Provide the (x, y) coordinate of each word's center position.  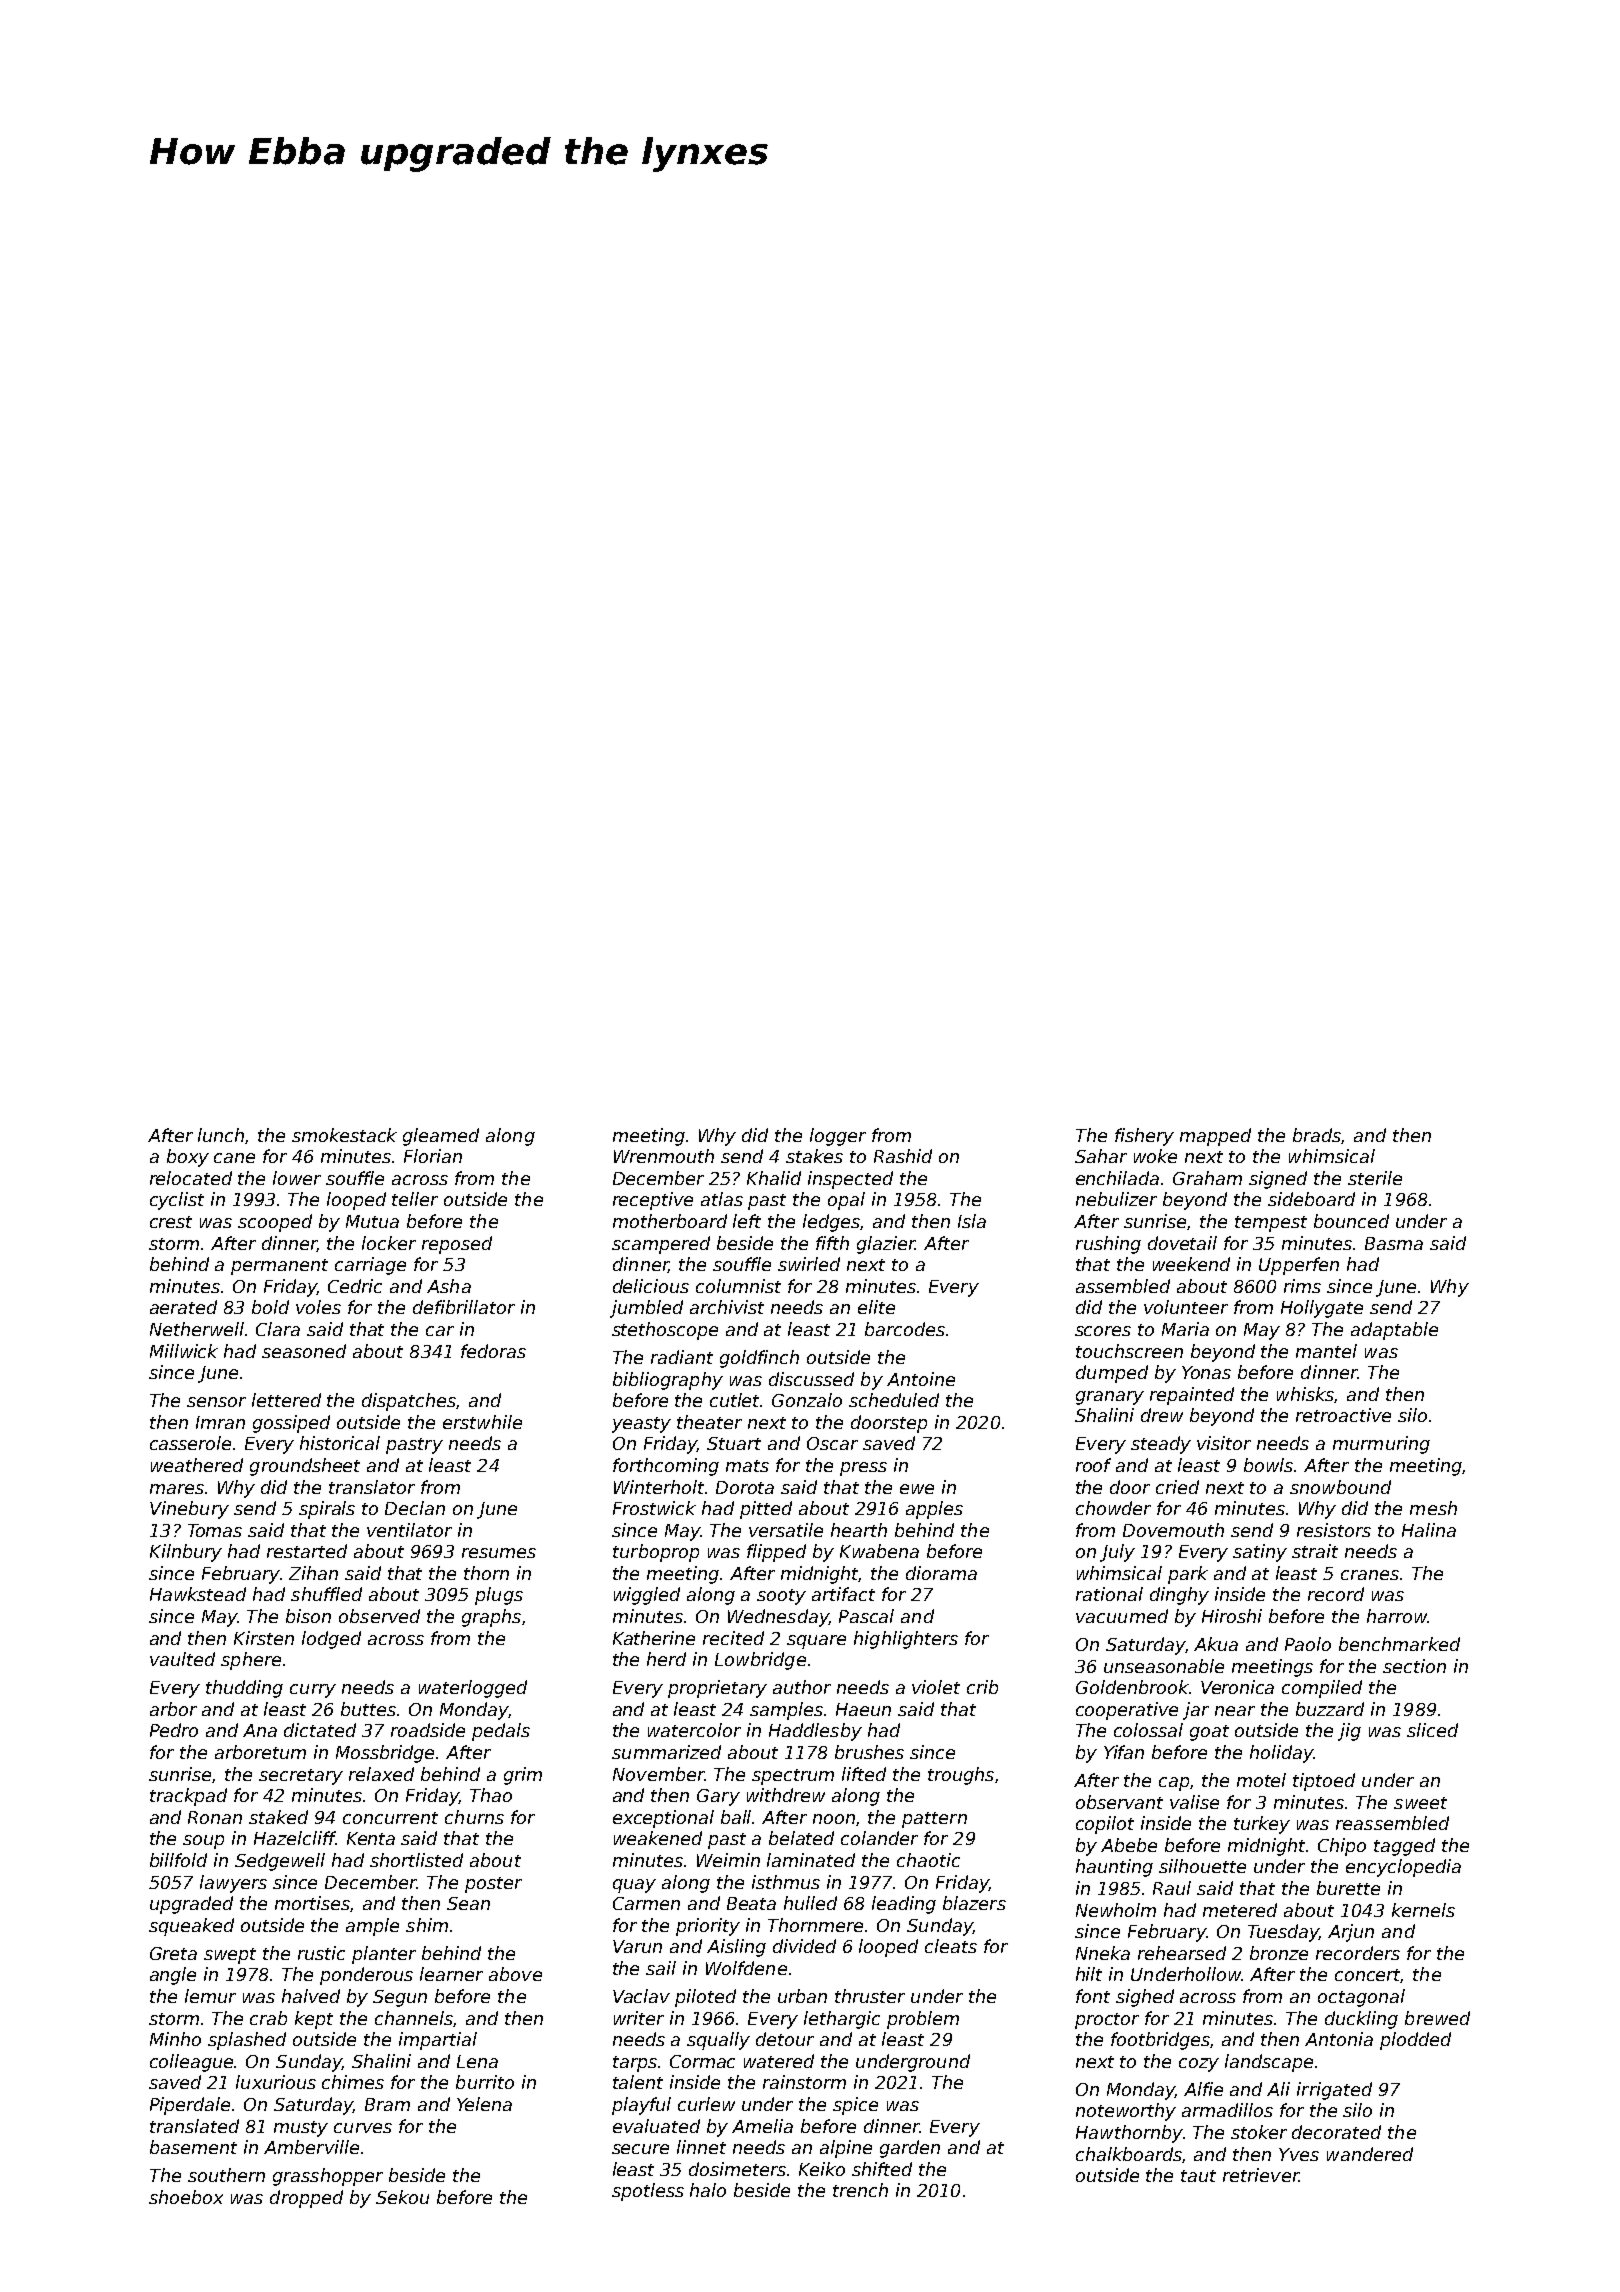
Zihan (313, 1573)
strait (1315, 1551)
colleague (192, 2063)
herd (666, 1659)
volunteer (1186, 1307)
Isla (972, 1221)
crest (171, 1222)
